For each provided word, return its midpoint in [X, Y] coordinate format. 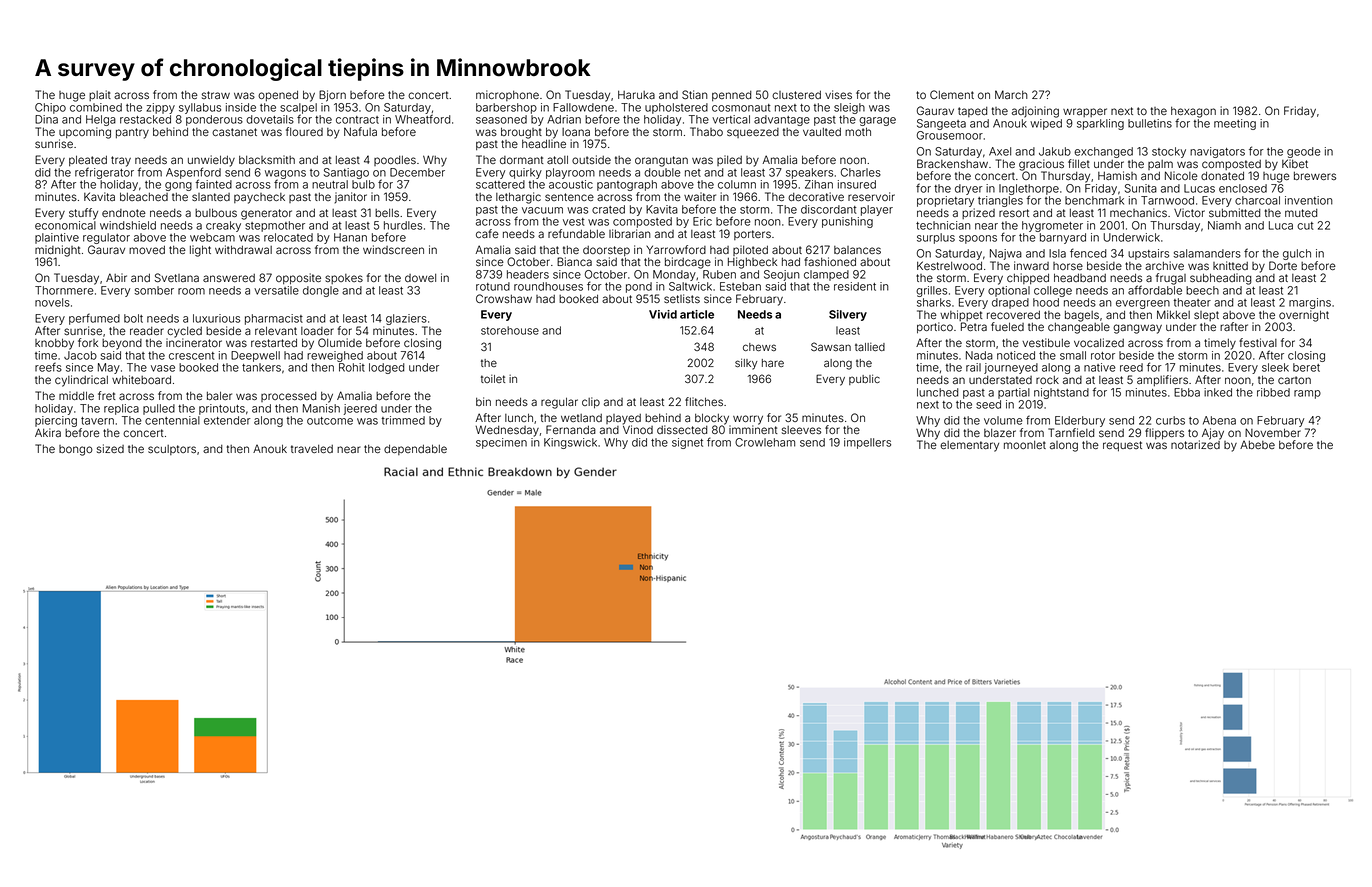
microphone [507, 95]
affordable [1155, 290]
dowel [420, 278]
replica [121, 409]
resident [855, 286]
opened [278, 95]
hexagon [1193, 112]
